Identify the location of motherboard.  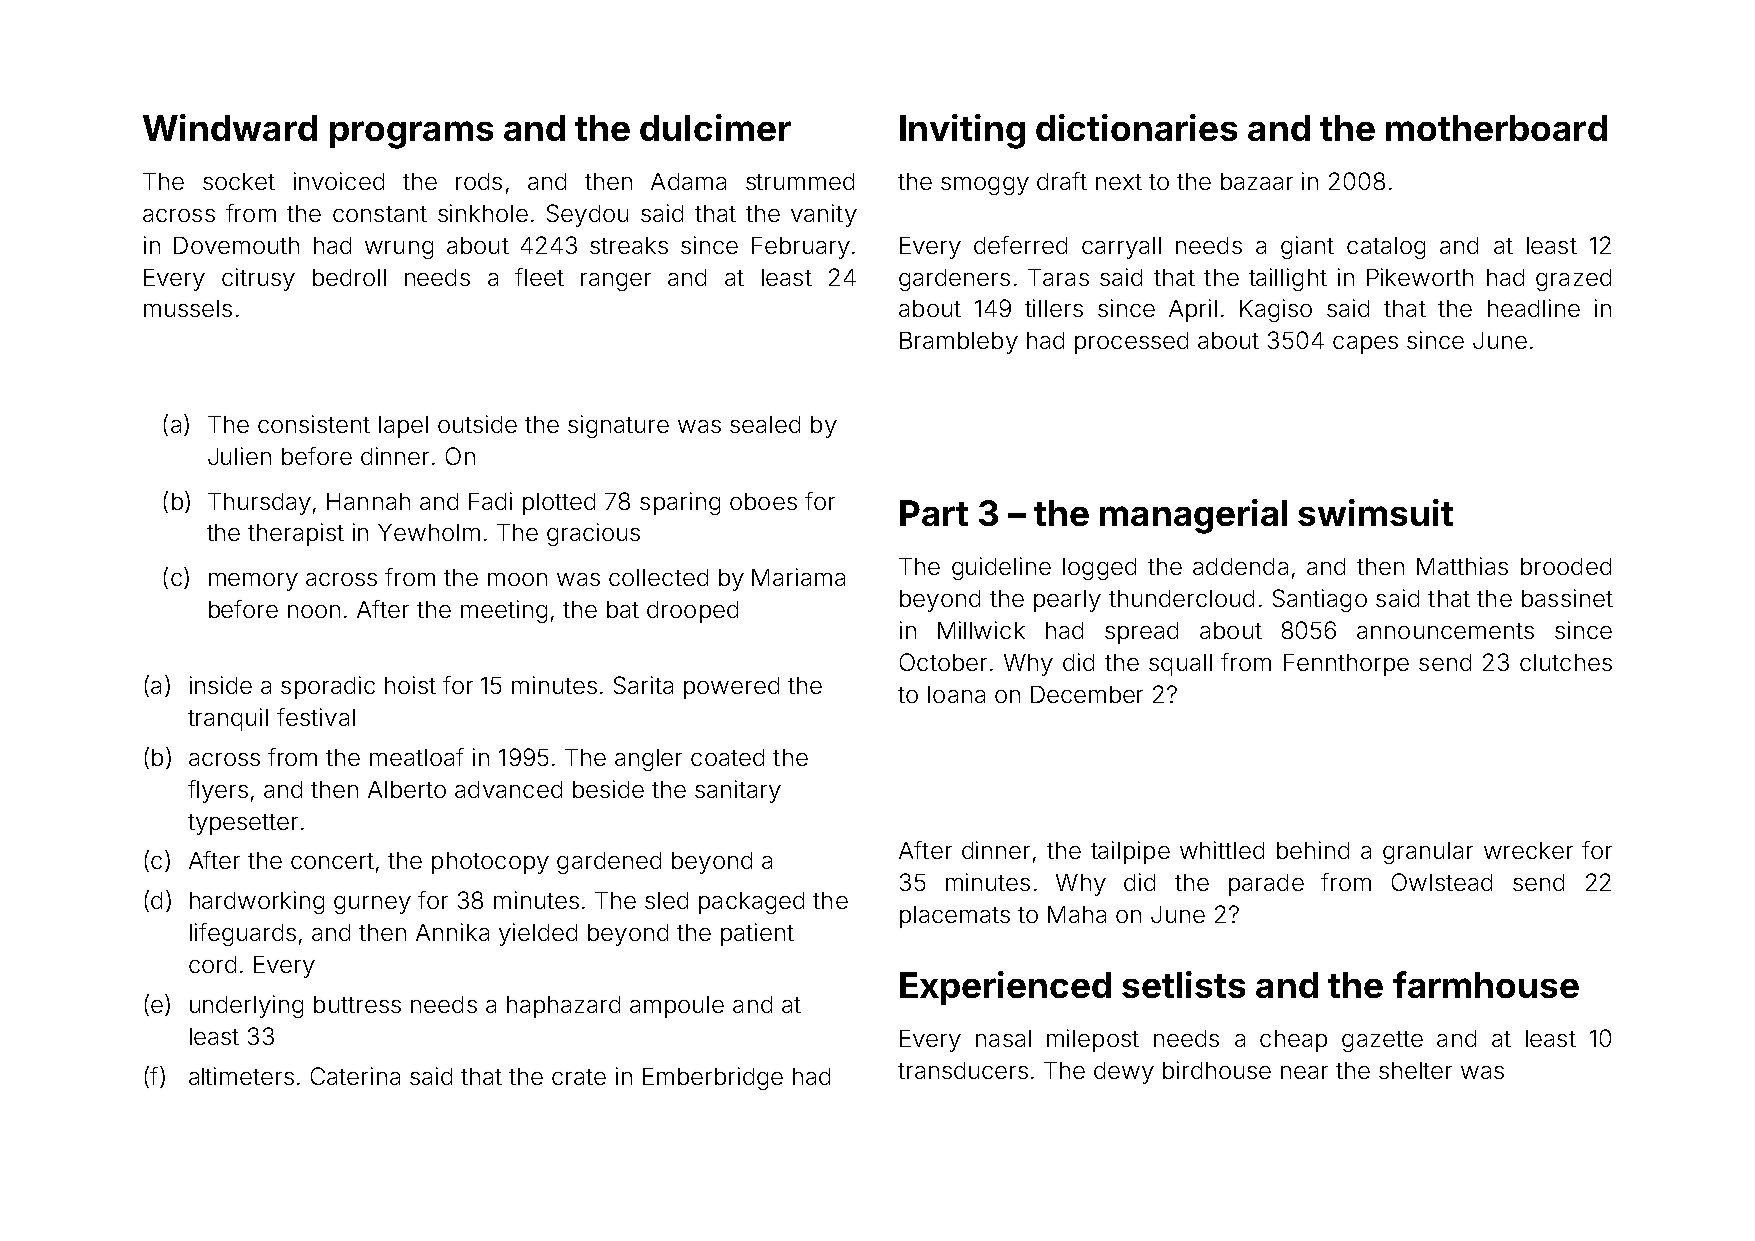
(1496, 128).
